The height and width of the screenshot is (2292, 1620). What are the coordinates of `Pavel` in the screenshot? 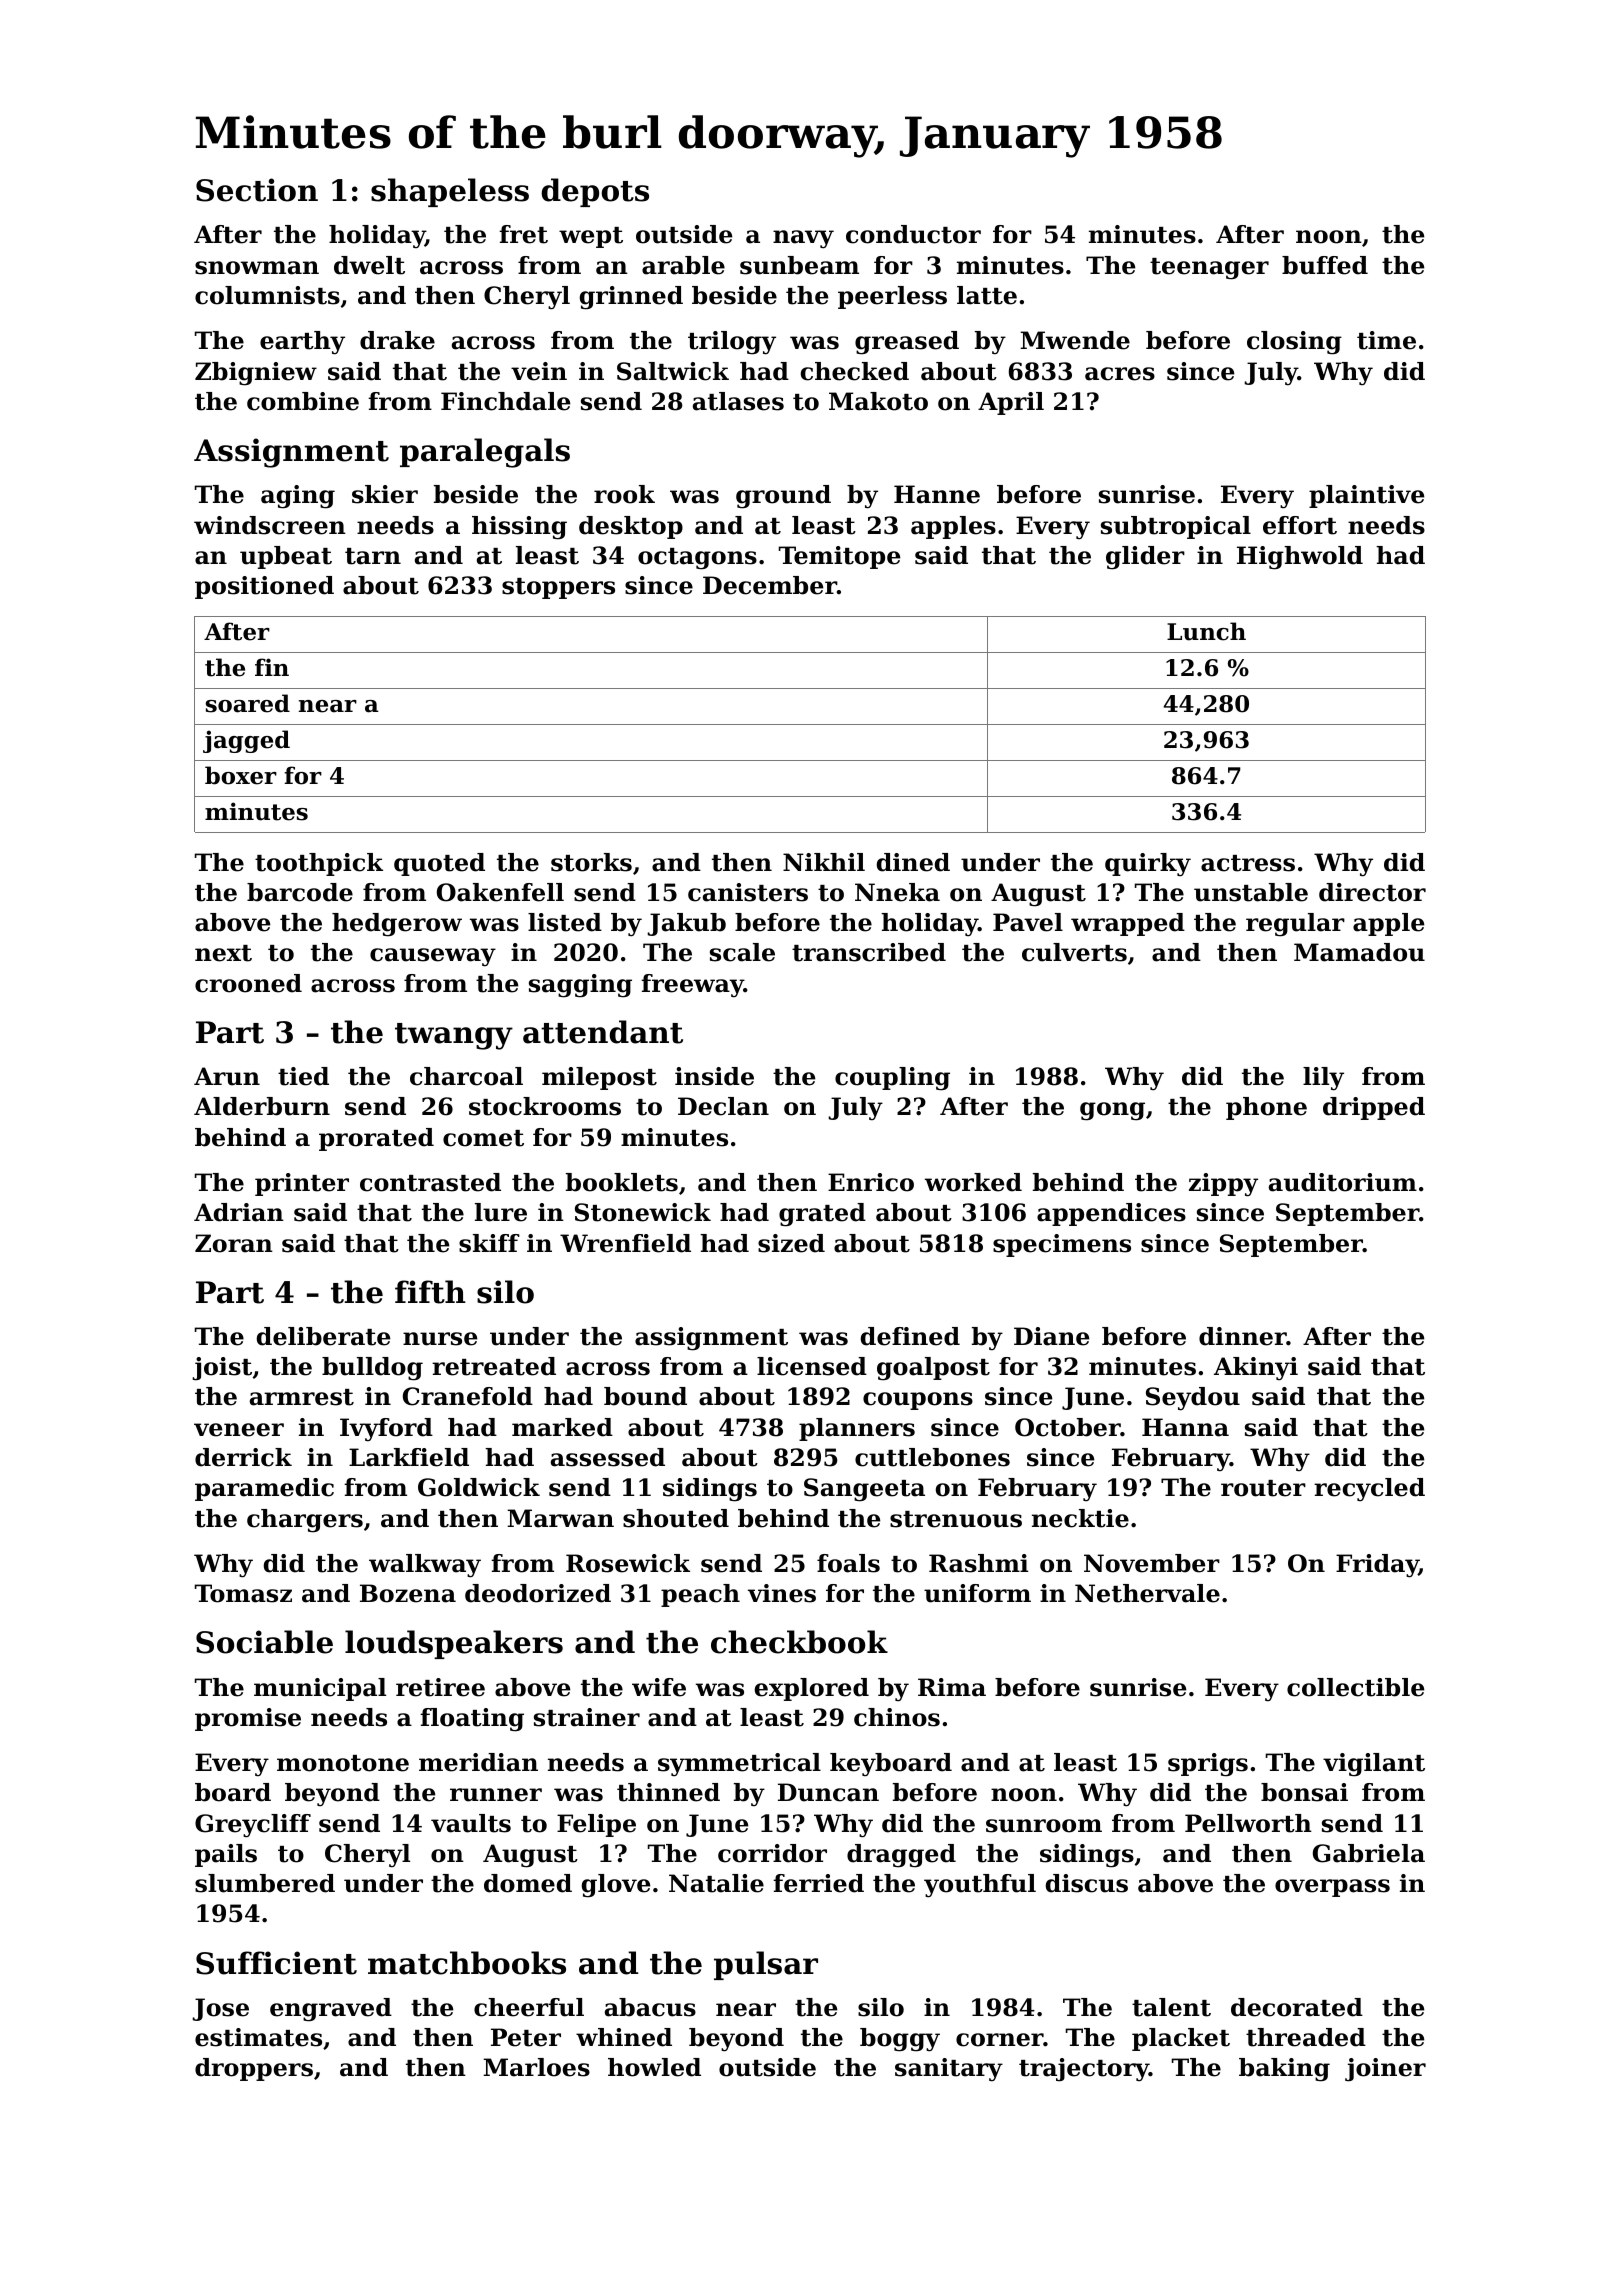 It's located at (1028, 922).
